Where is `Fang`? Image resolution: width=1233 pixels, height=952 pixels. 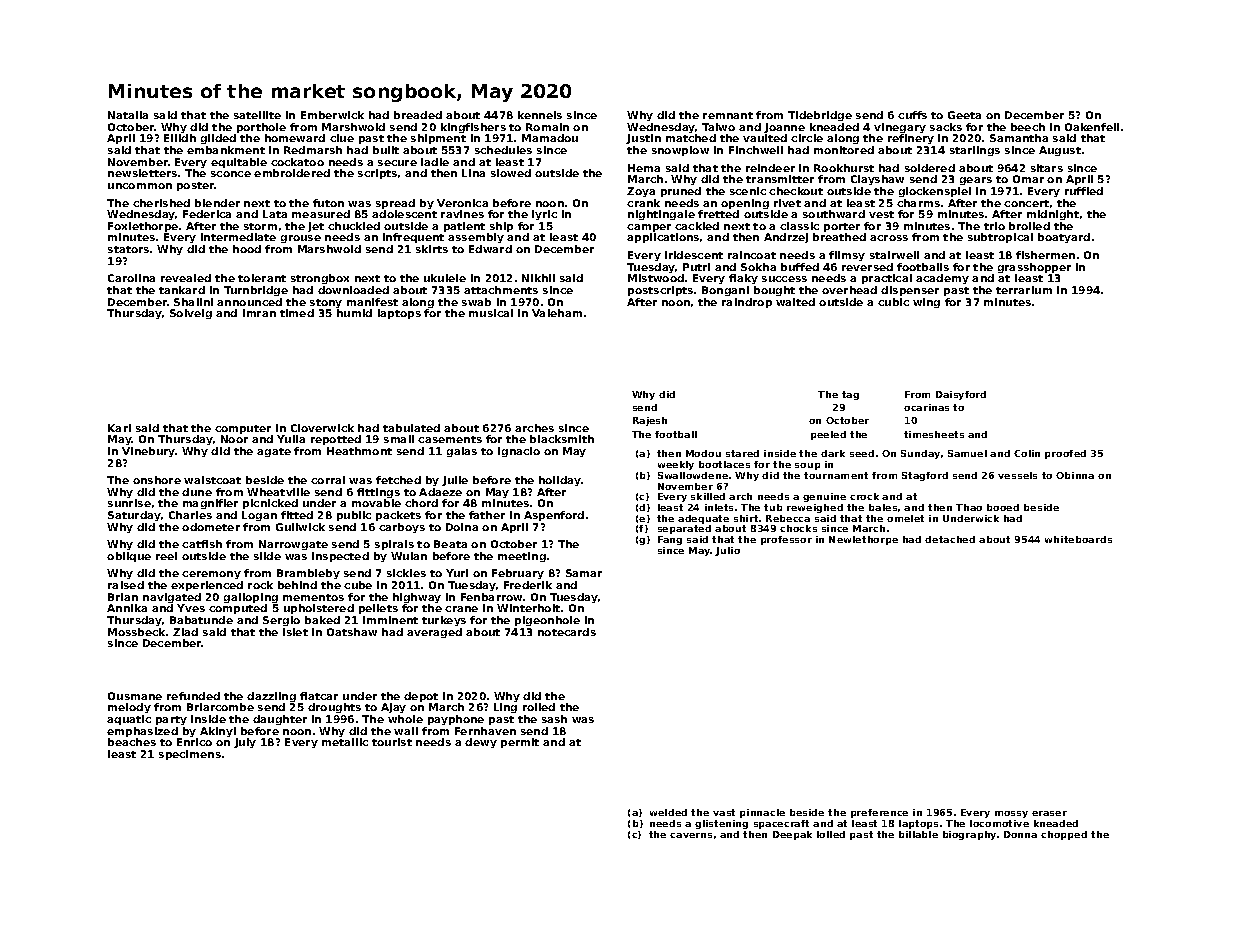
Fang is located at coordinates (670, 540).
